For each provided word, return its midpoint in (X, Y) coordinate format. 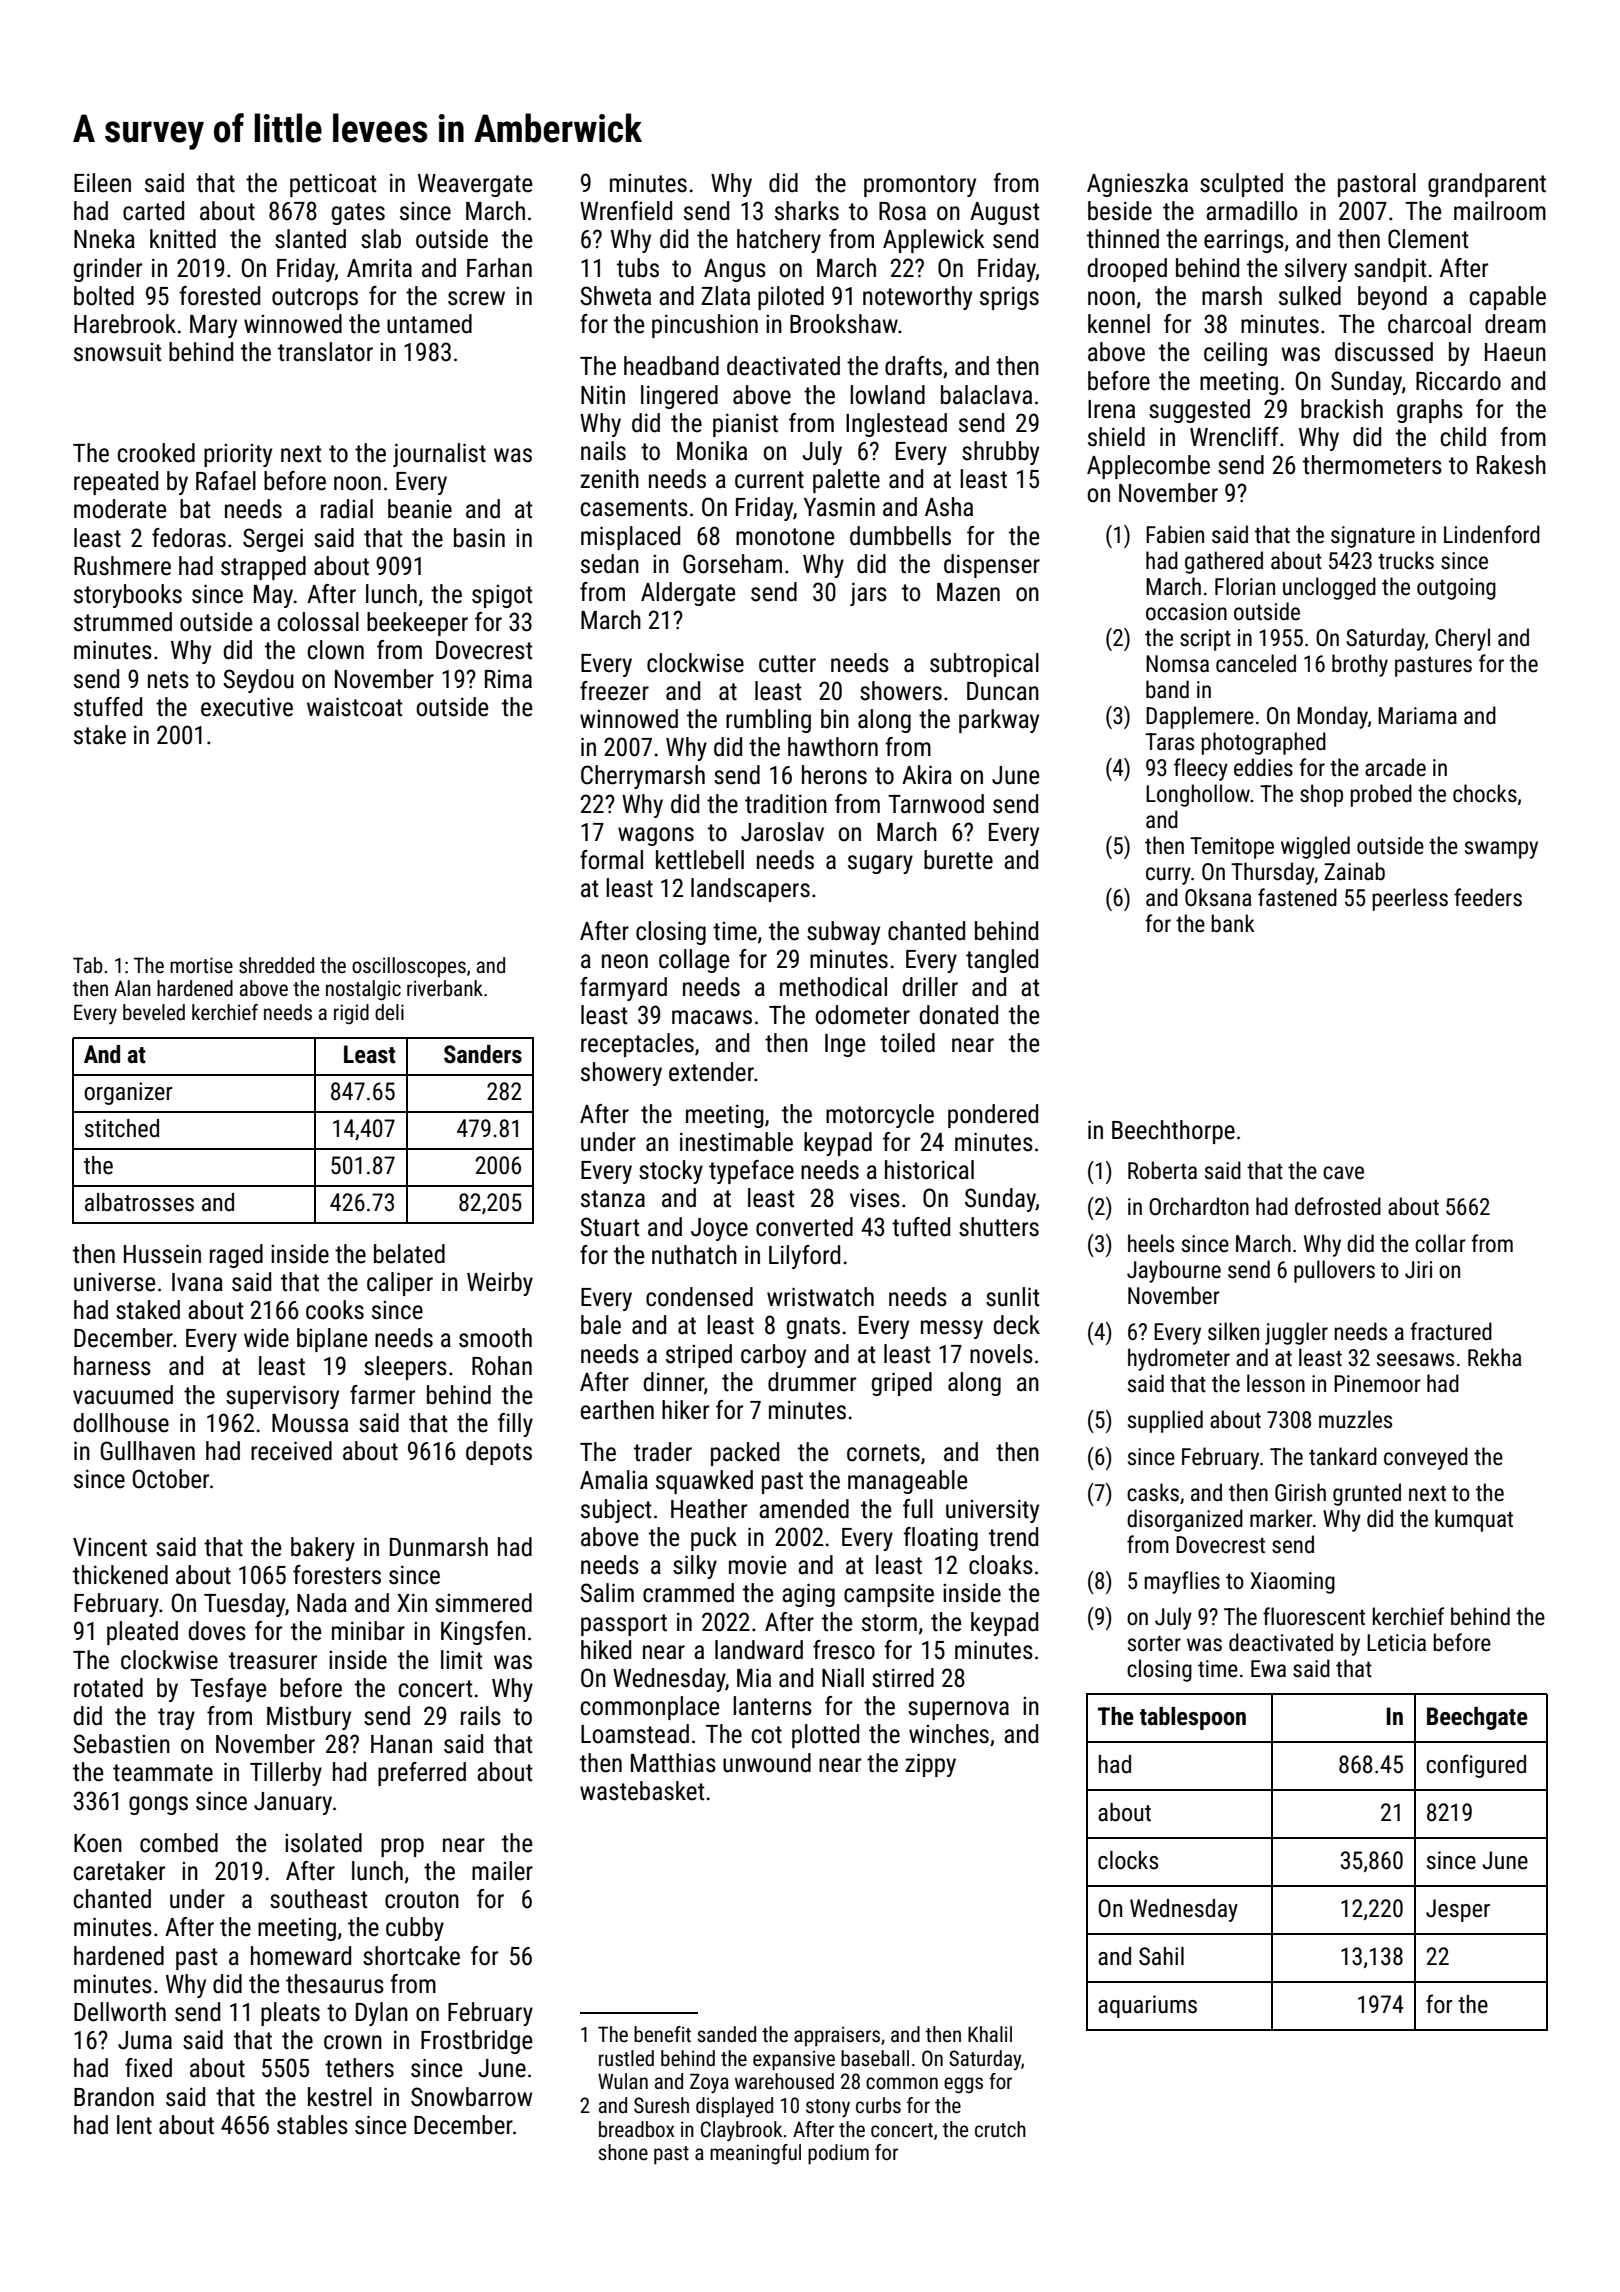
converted (804, 1227)
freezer (614, 691)
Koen (98, 1843)
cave (1343, 1173)
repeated (116, 483)
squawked (704, 1482)
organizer (128, 1093)
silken (1233, 1331)
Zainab (1354, 871)
